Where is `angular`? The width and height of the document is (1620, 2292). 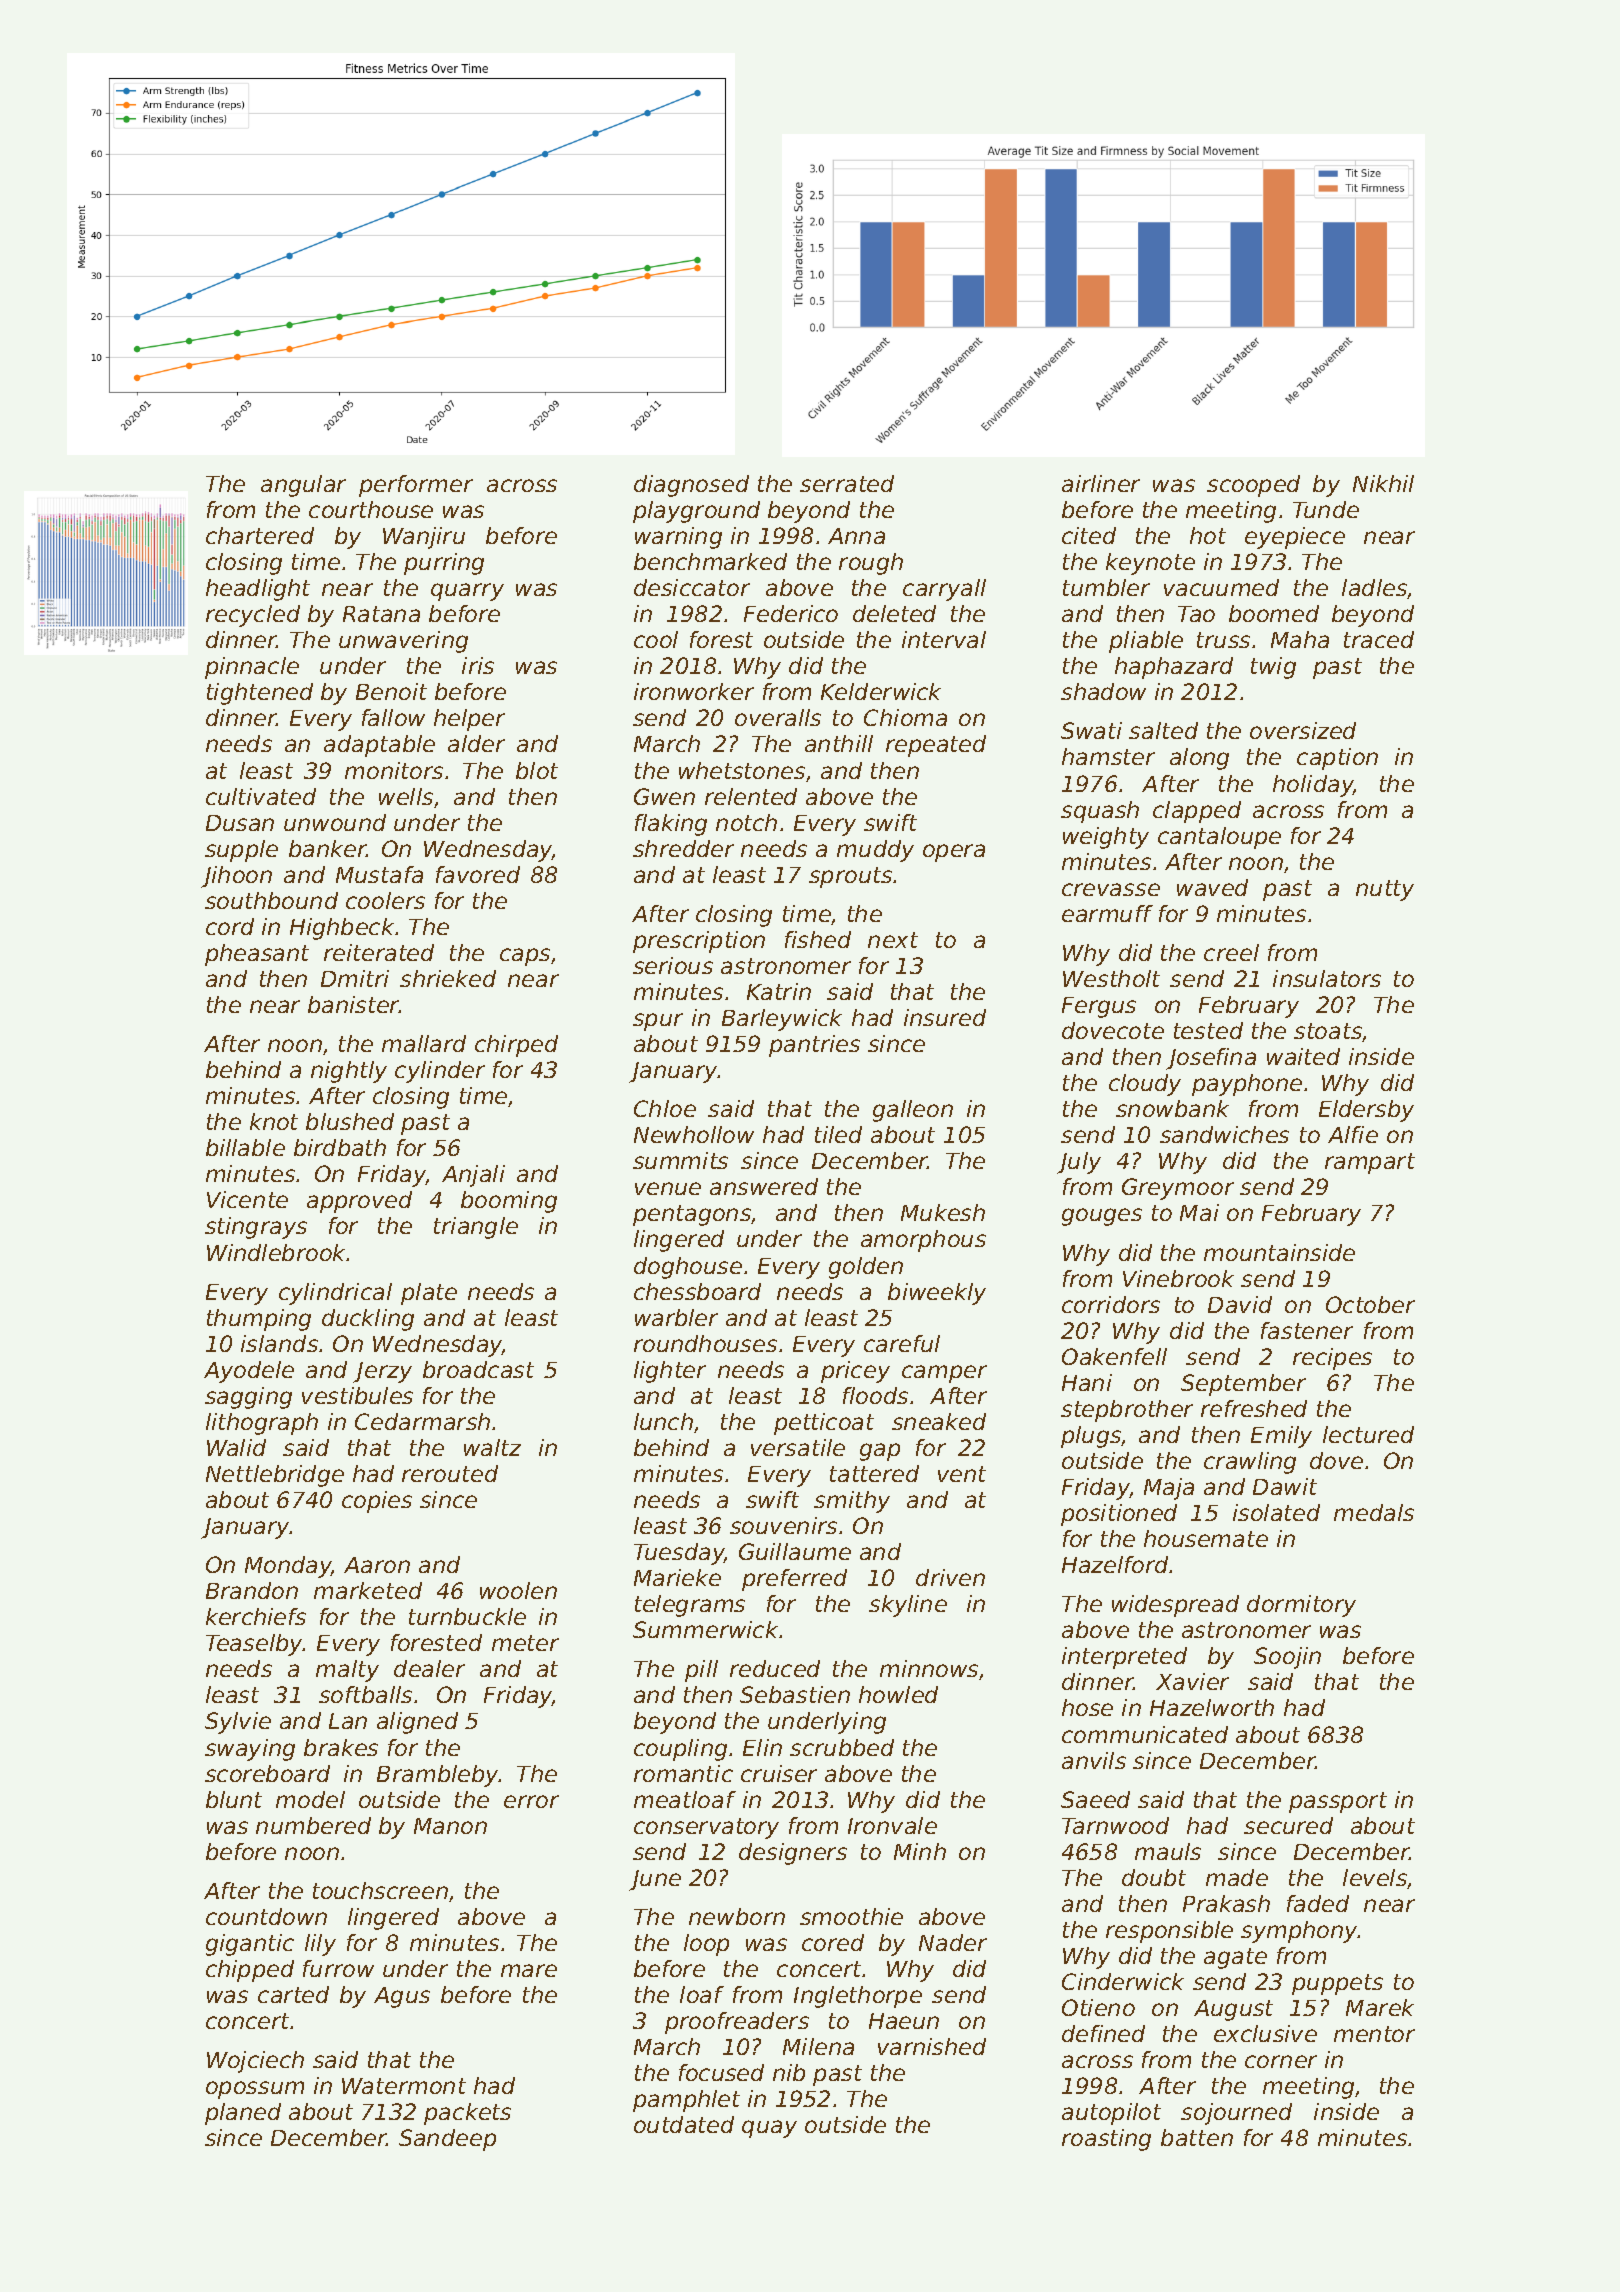 angular is located at coordinates (303, 486).
